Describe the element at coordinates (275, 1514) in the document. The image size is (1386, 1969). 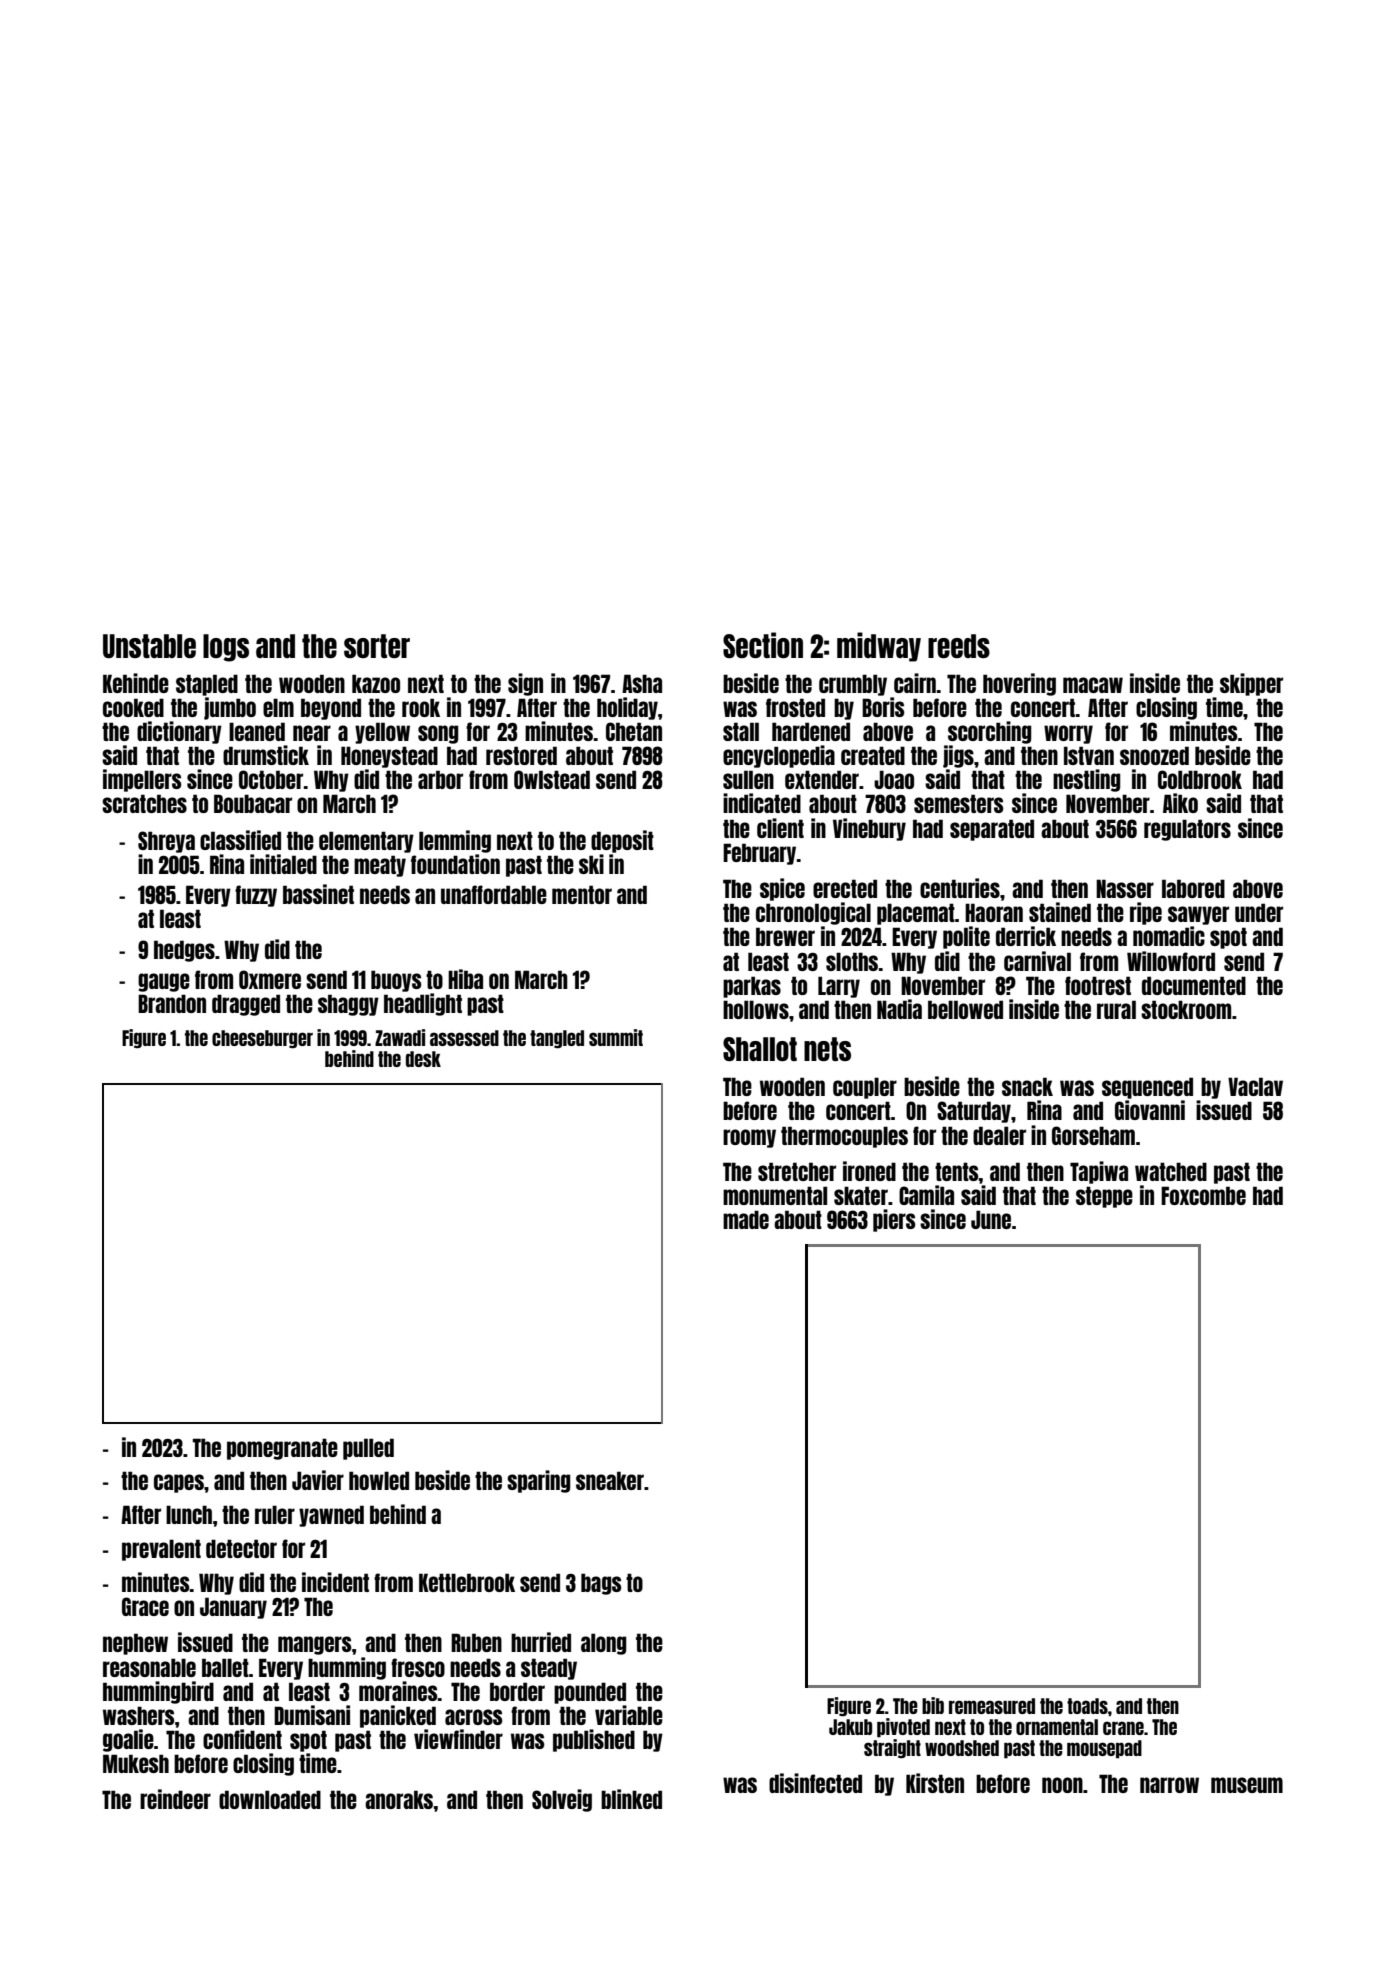
I see `ruler` at that location.
